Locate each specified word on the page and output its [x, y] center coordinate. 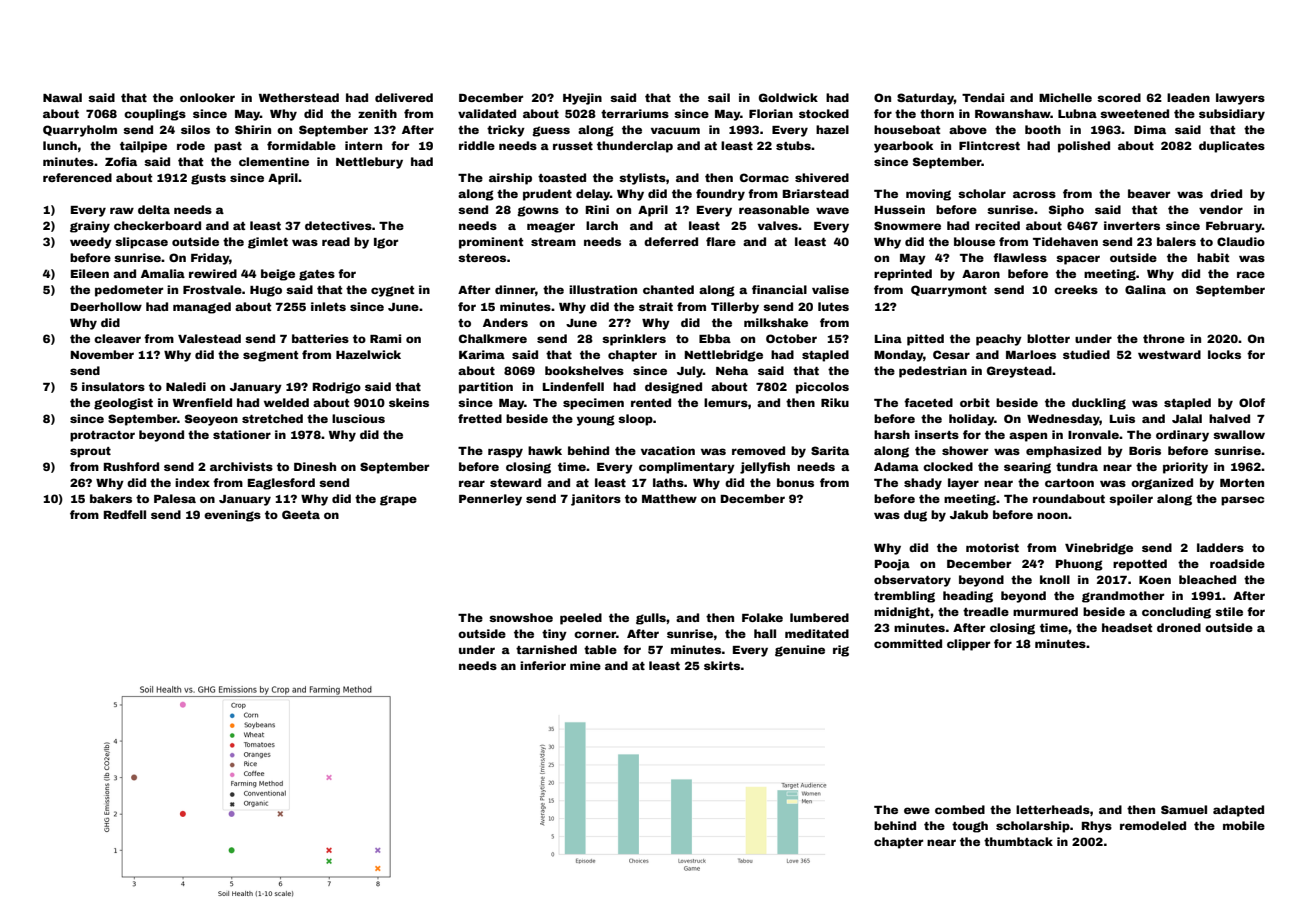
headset [1127, 627]
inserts [937, 434]
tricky [506, 131]
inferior [543, 665]
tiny [554, 635]
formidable [301, 145]
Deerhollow [106, 306]
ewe [917, 810]
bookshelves [584, 370]
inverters [1132, 225]
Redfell [125, 514]
